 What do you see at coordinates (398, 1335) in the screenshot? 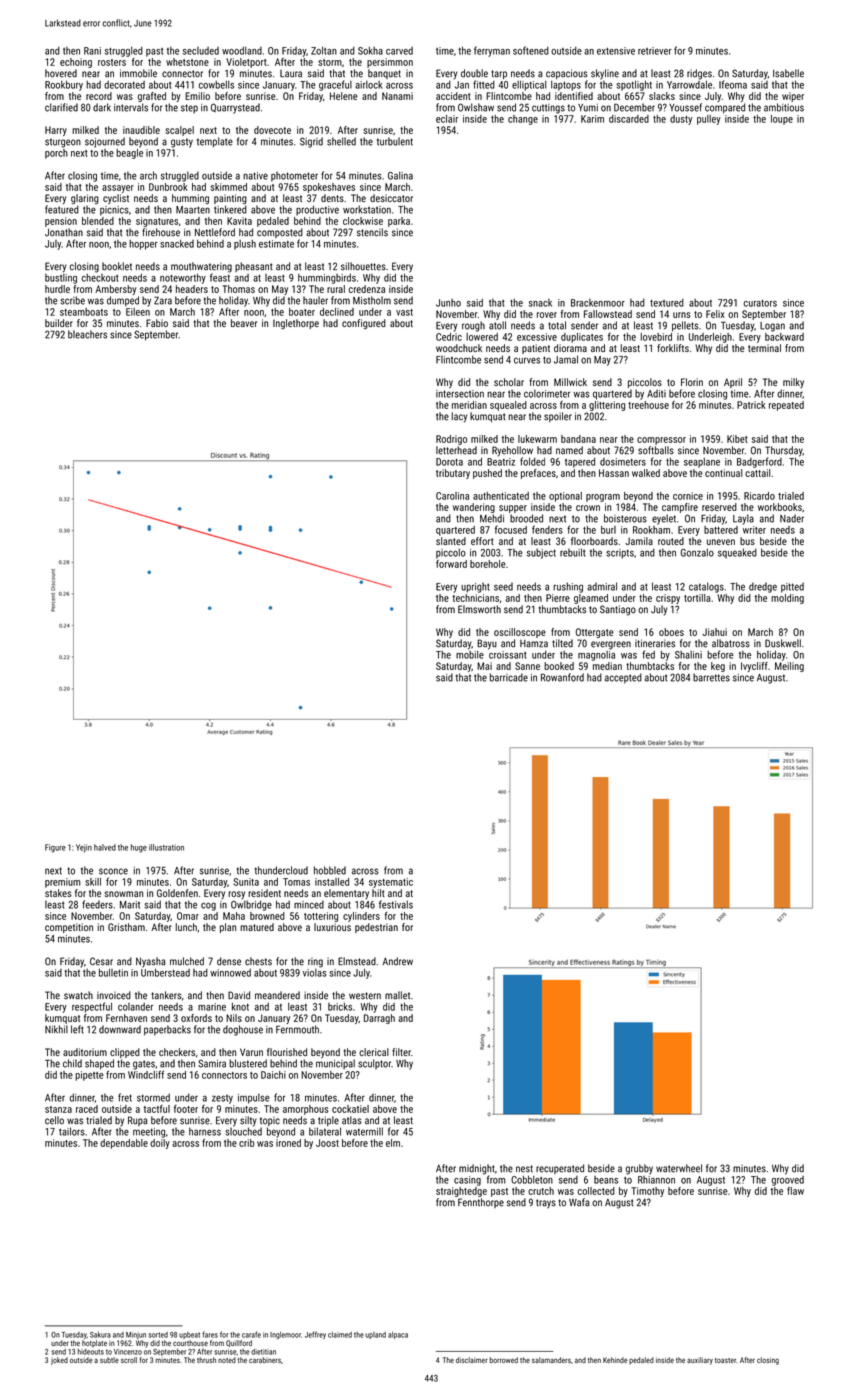
I see `alpaca` at bounding box center [398, 1335].
